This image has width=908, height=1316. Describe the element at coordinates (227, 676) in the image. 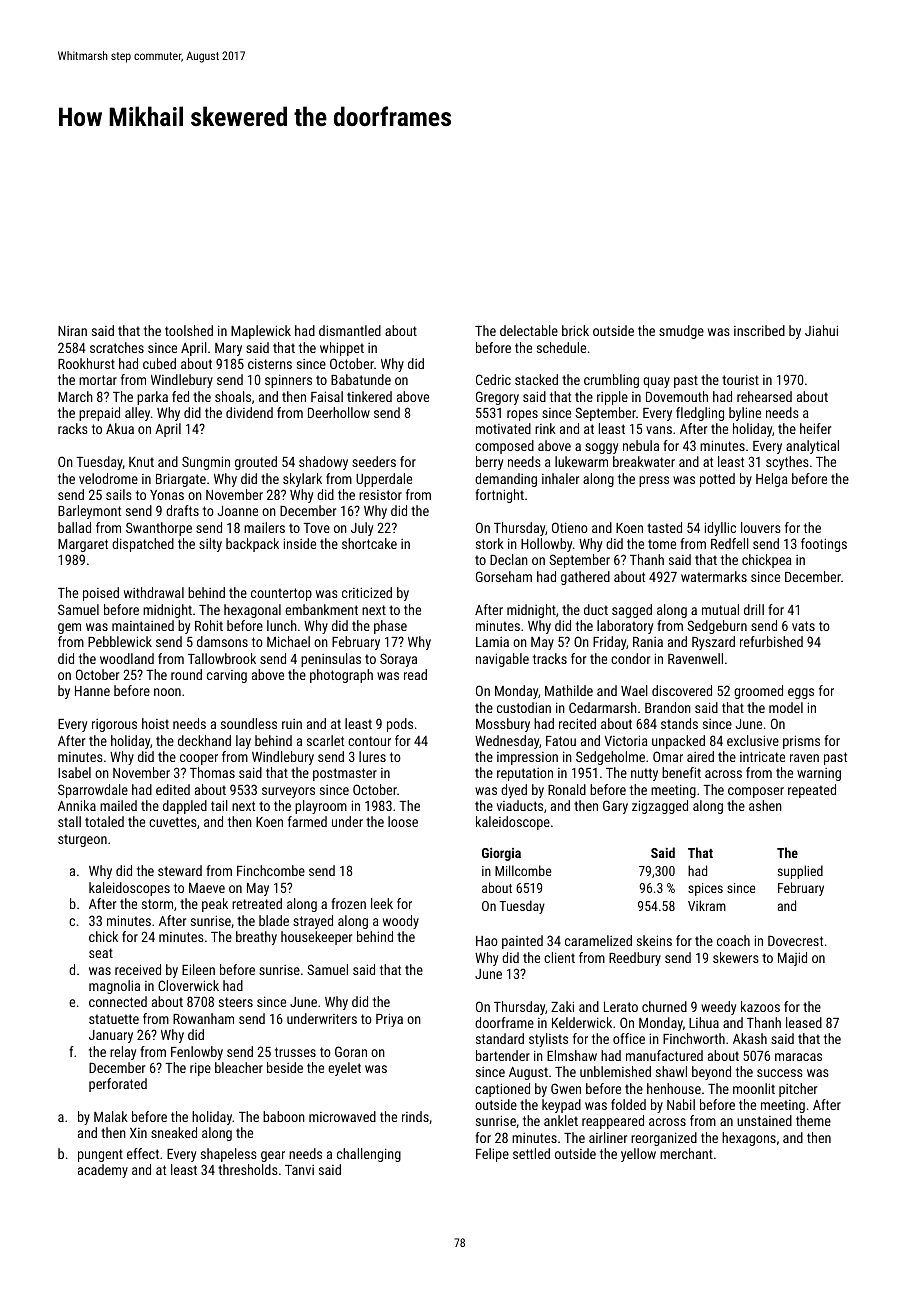

I see `carving` at that location.
